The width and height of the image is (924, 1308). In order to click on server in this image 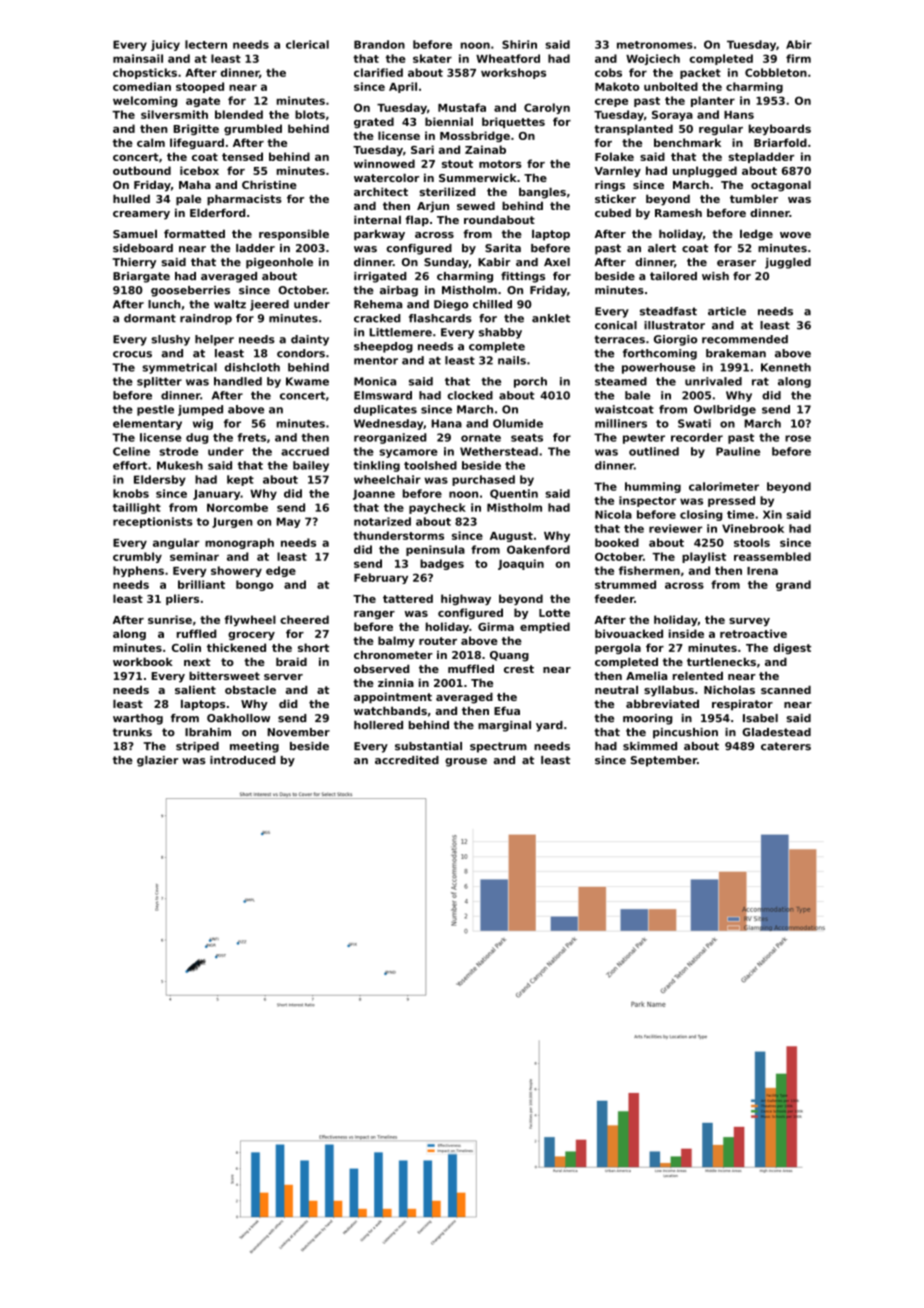, I will do `click(283, 677)`.
